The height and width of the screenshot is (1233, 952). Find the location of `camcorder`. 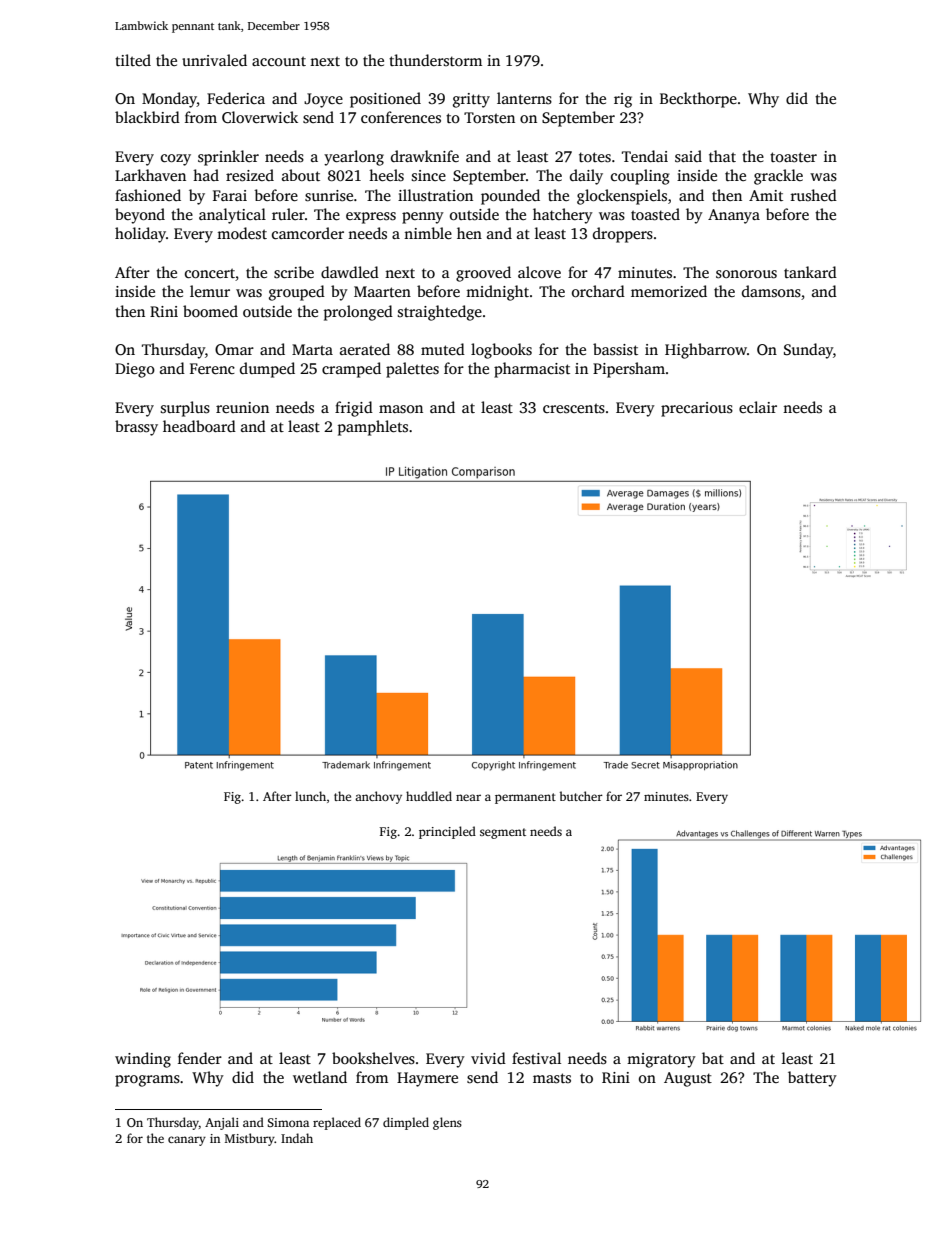

camcorder is located at coordinates (308, 233).
